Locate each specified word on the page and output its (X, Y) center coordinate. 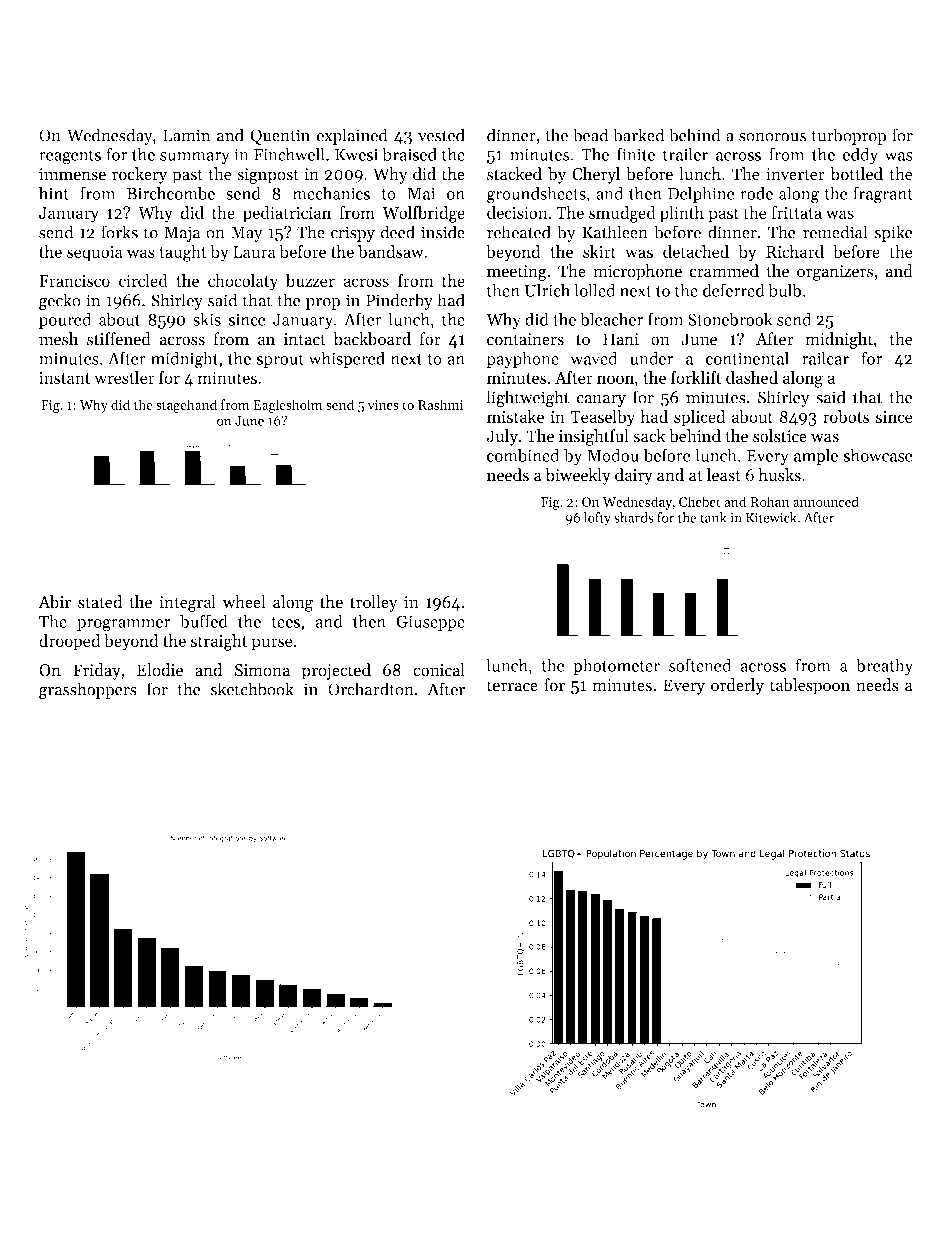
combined (523, 455)
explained (352, 136)
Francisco (74, 281)
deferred (734, 290)
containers (525, 339)
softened (700, 665)
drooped (69, 642)
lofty (597, 519)
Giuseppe (430, 623)
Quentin (280, 137)
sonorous (772, 137)
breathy (884, 666)
